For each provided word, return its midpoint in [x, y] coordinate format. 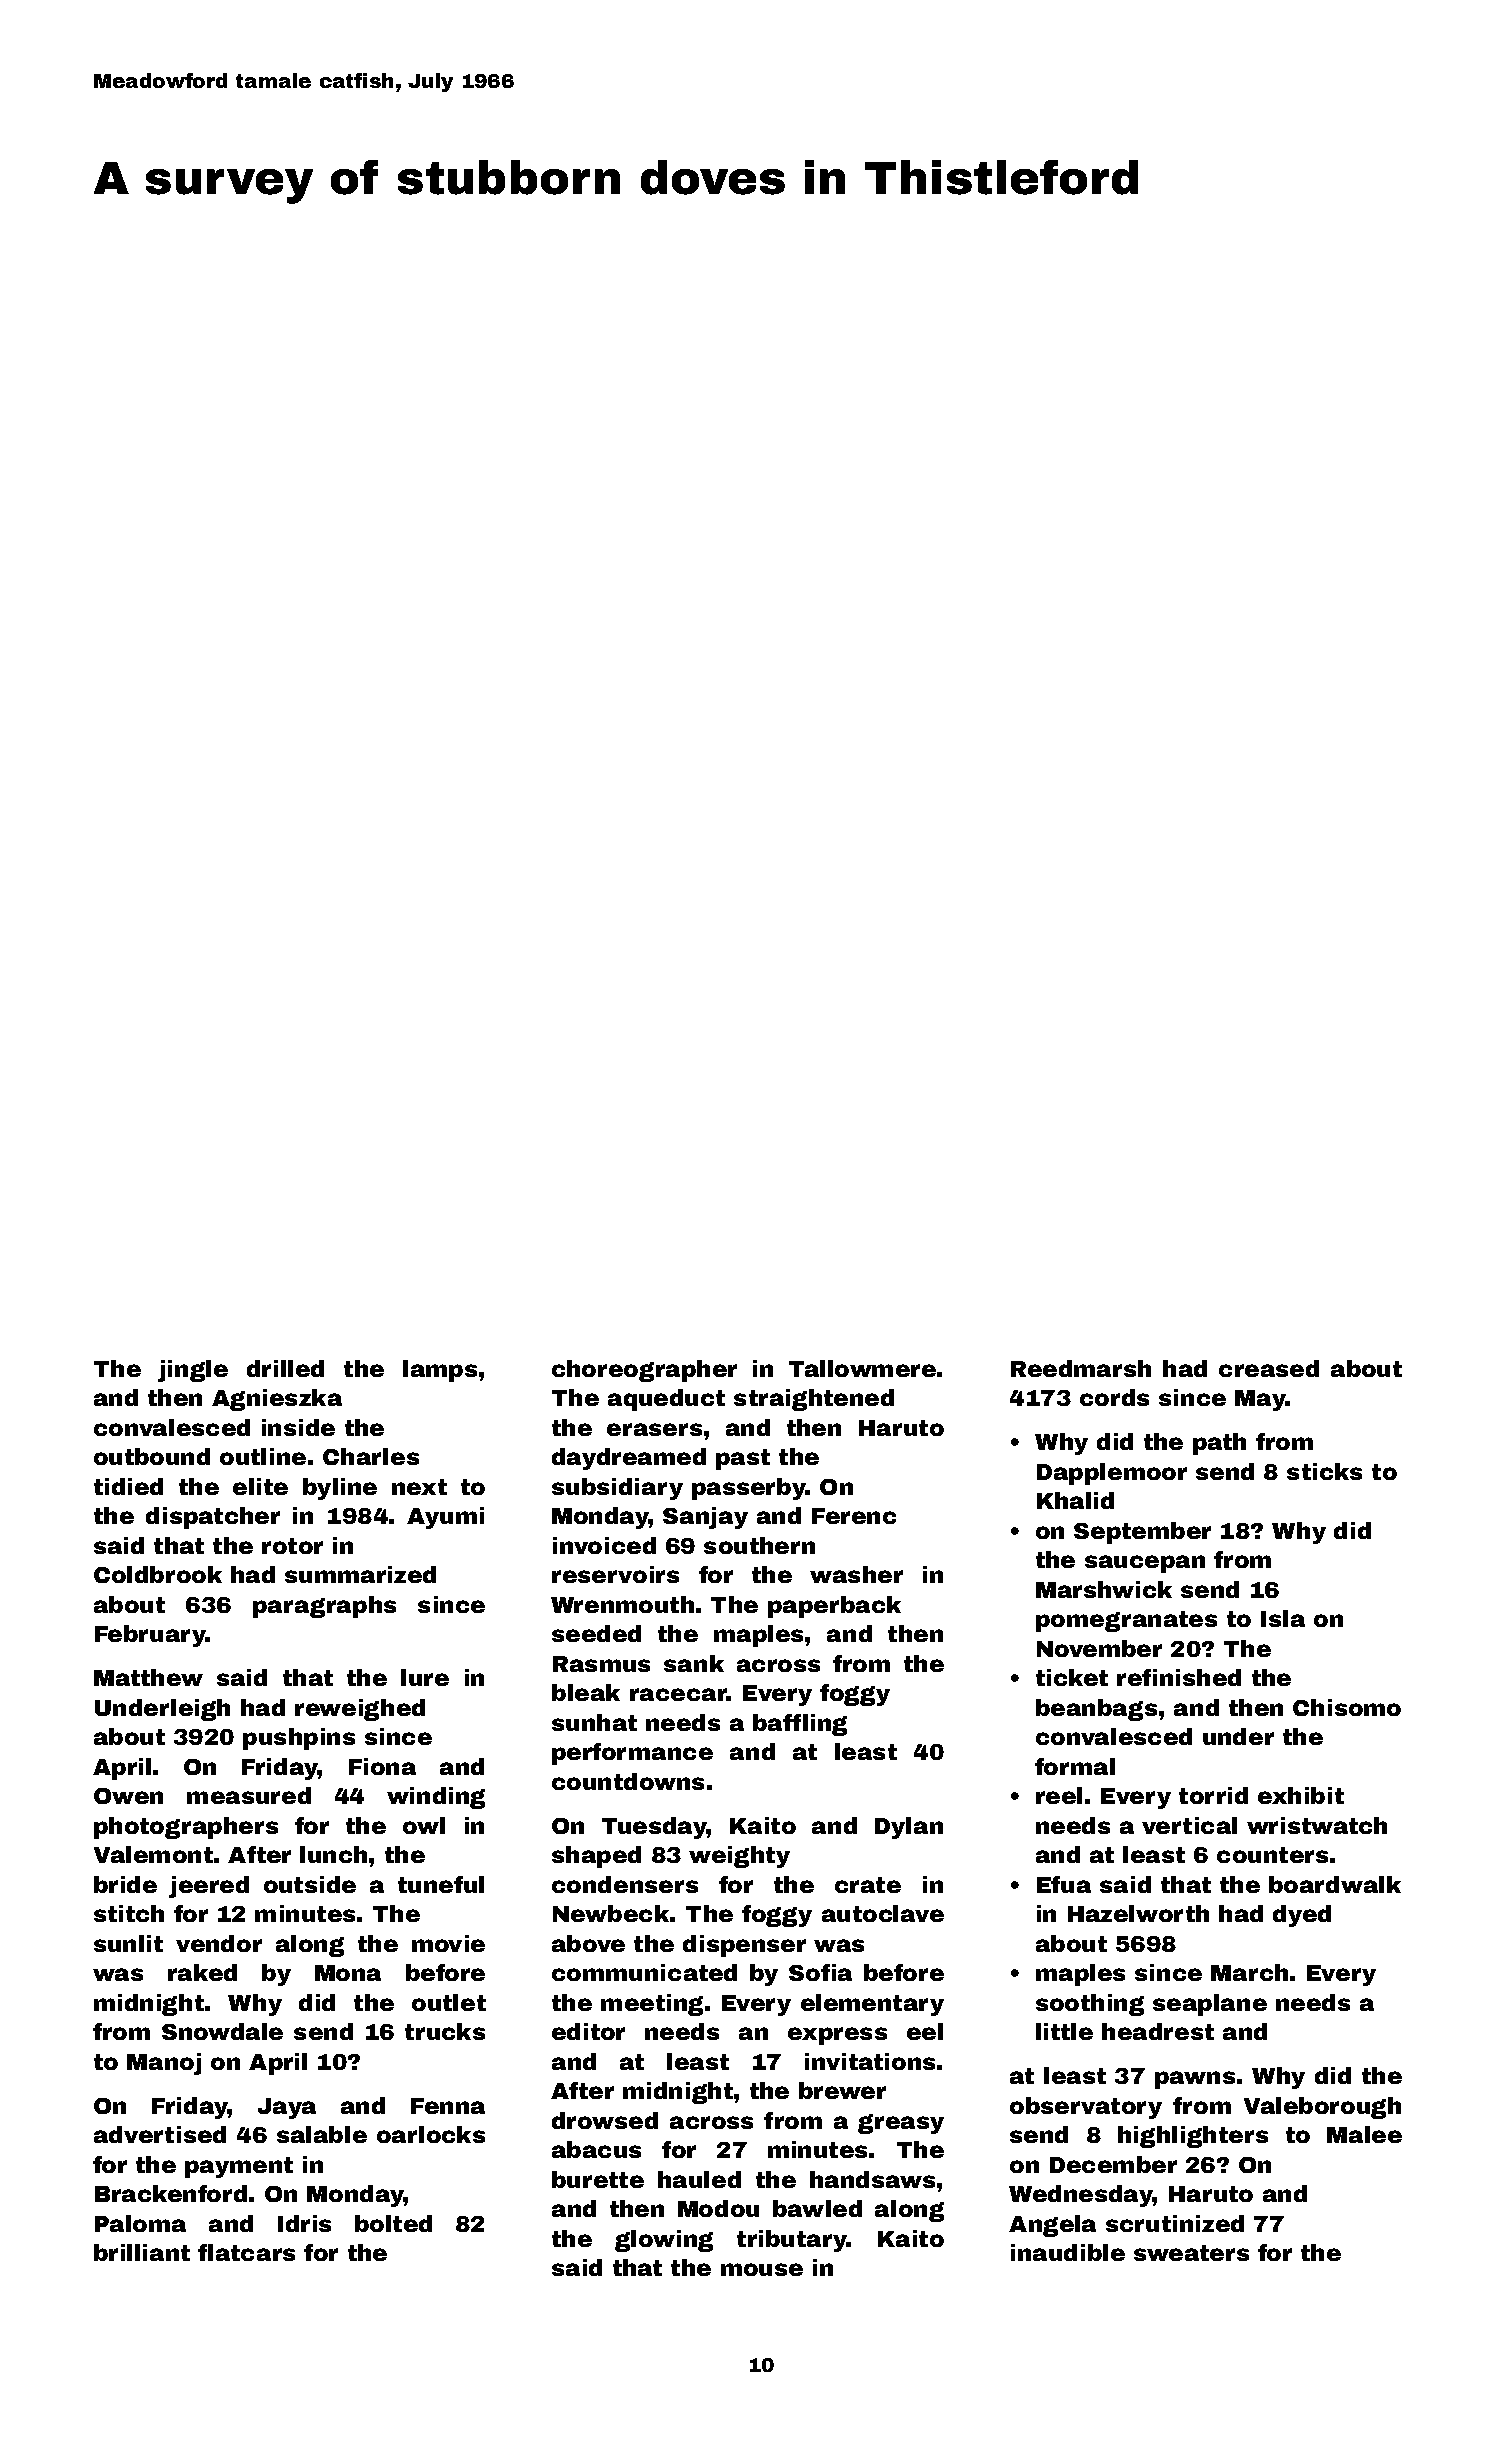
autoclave [883, 1913]
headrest [1158, 2031]
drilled [285, 1368]
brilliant [142, 2252]
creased [1269, 1368]
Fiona [382, 1766]
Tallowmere [862, 1368]
